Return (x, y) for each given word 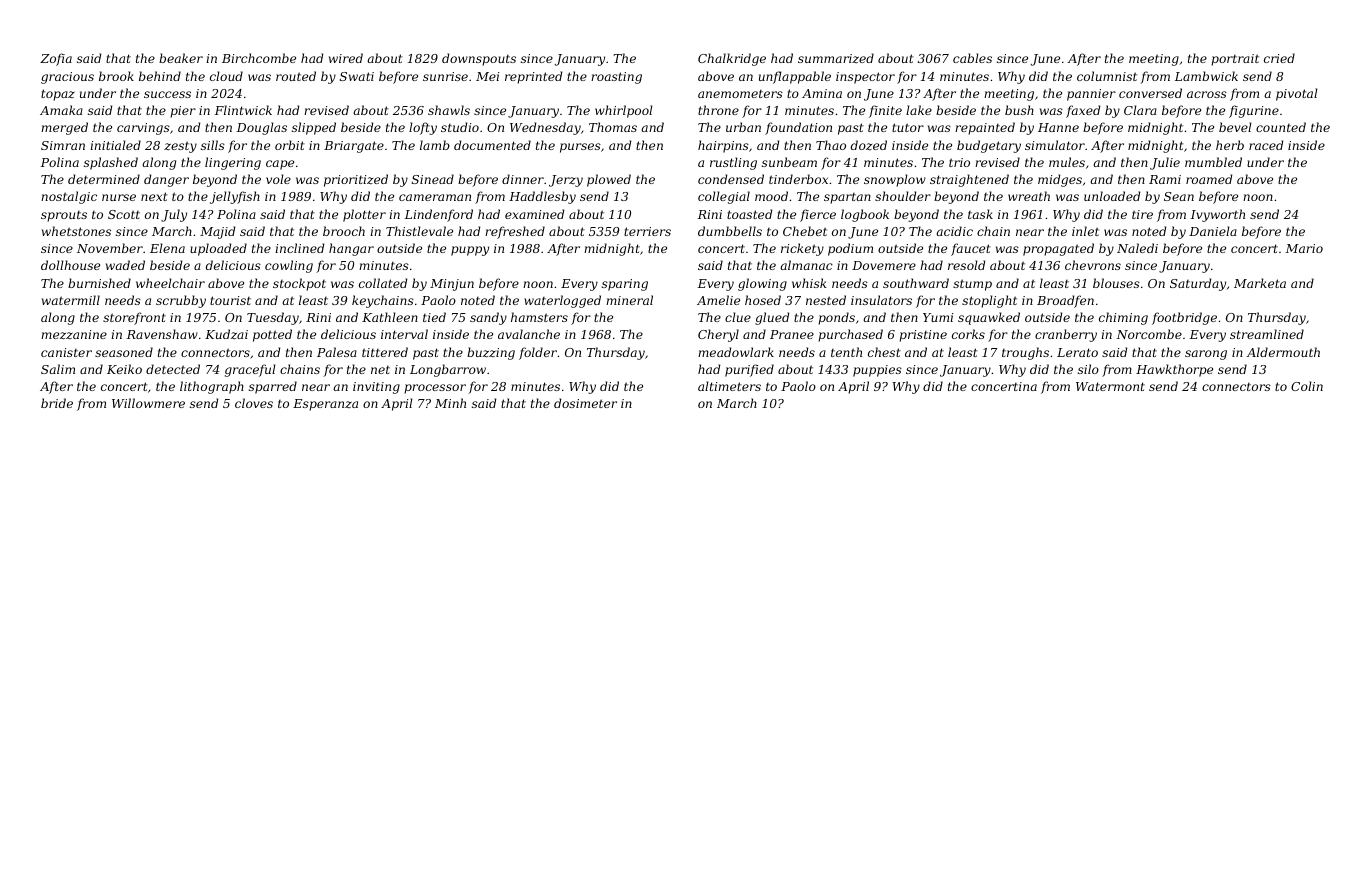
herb (1230, 145)
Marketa (1260, 283)
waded (125, 265)
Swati (357, 76)
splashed (111, 163)
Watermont (1110, 386)
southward (916, 283)
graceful (250, 370)
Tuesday (273, 318)
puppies (877, 371)
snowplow (895, 180)
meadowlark (736, 352)
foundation (798, 128)
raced (1266, 145)
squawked (989, 318)
